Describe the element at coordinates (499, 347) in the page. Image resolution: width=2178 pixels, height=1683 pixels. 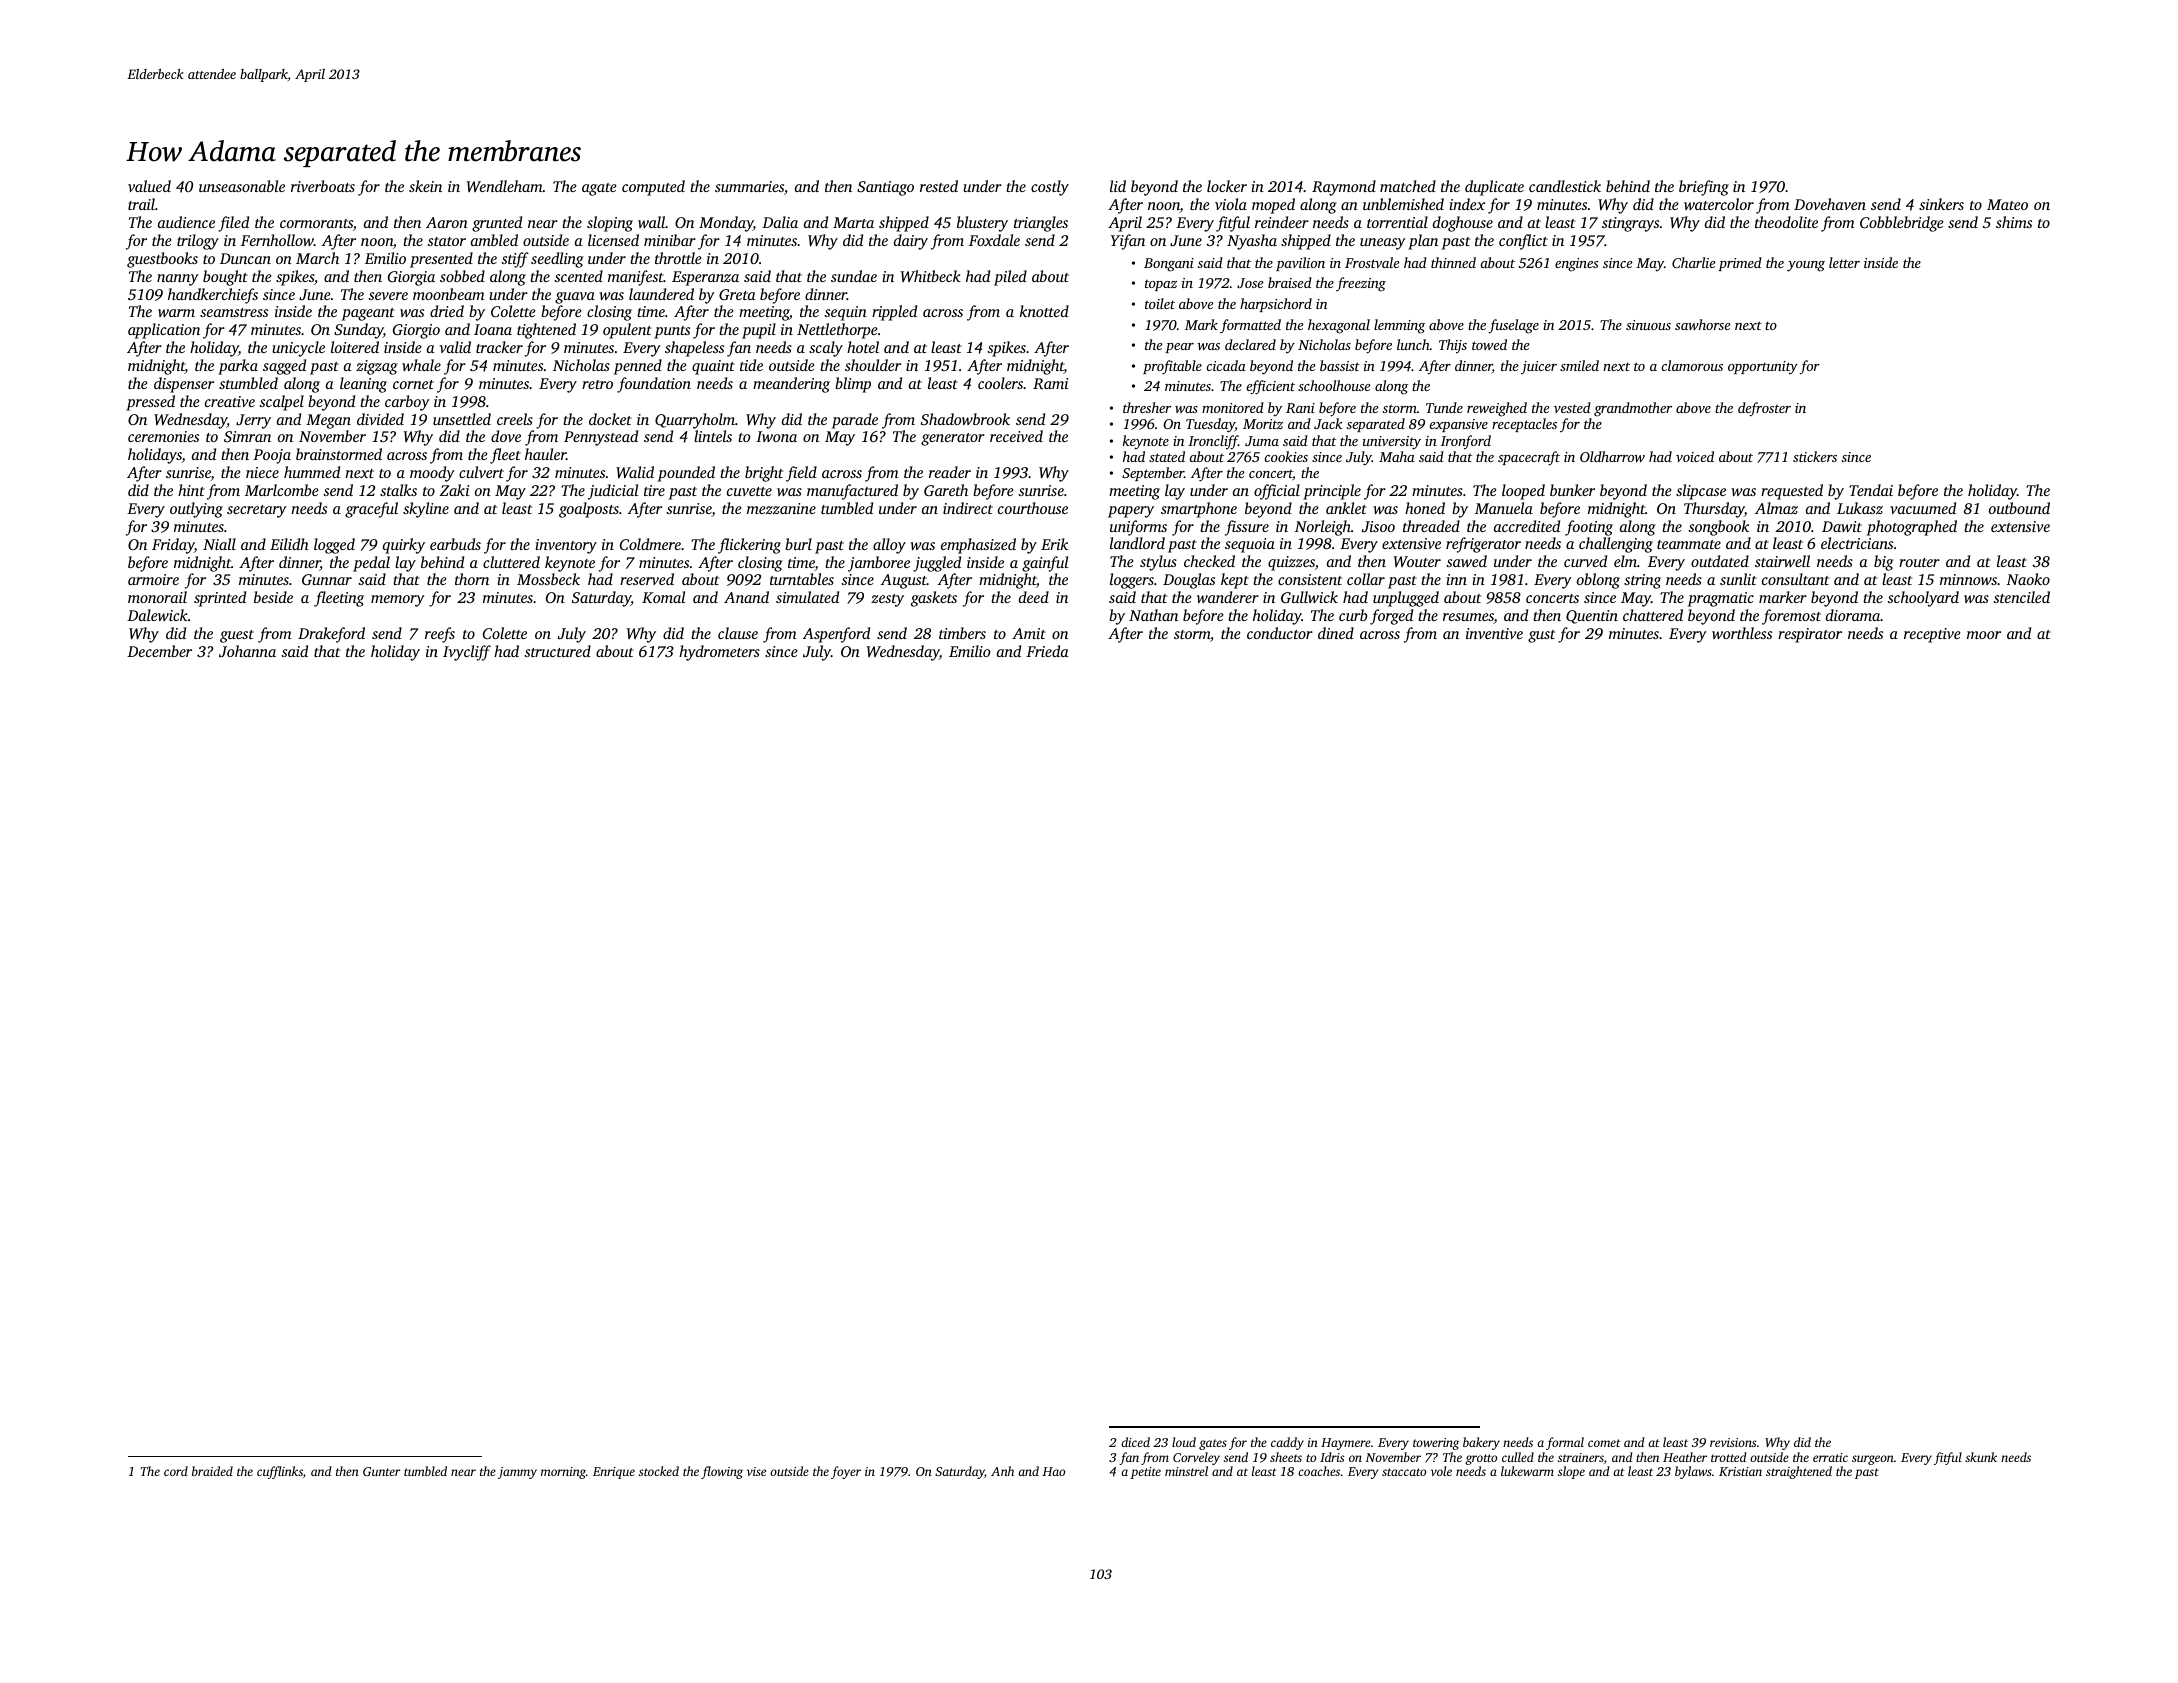
I see `tracker` at that location.
